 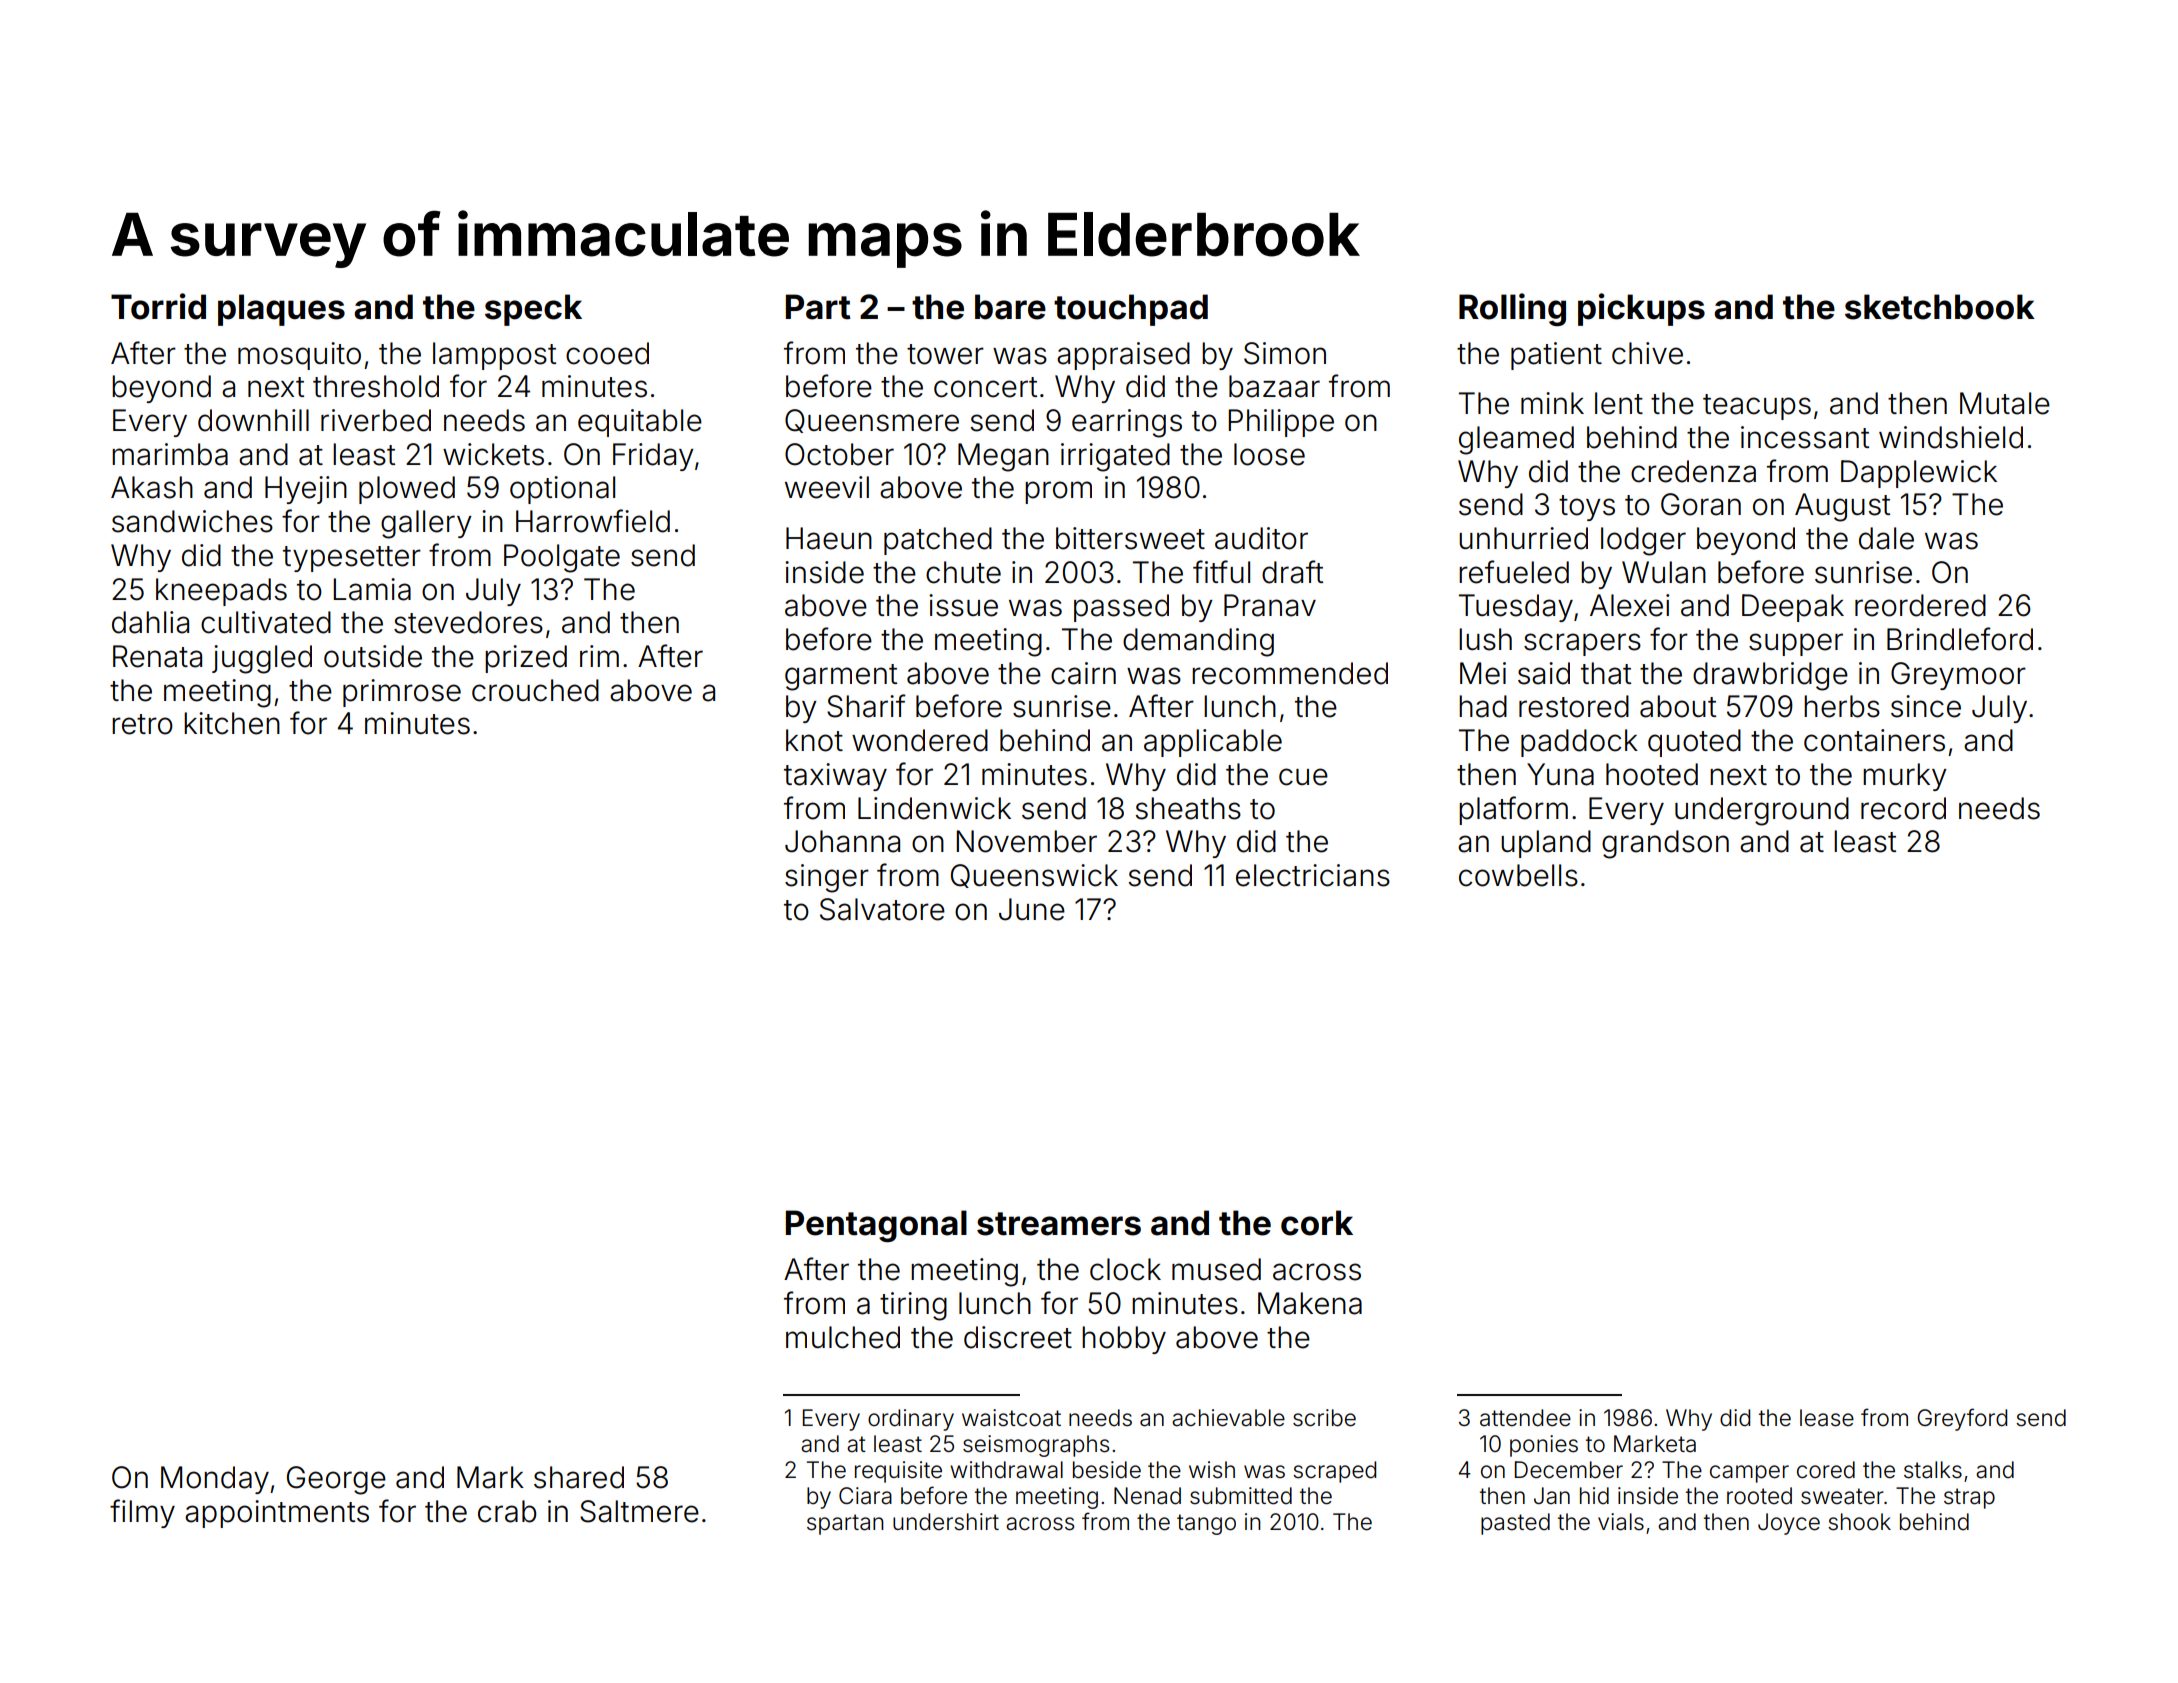 What do you see at coordinates (1310, 1303) in the screenshot?
I see `Makena` at bounding box center [1310, 1303].
